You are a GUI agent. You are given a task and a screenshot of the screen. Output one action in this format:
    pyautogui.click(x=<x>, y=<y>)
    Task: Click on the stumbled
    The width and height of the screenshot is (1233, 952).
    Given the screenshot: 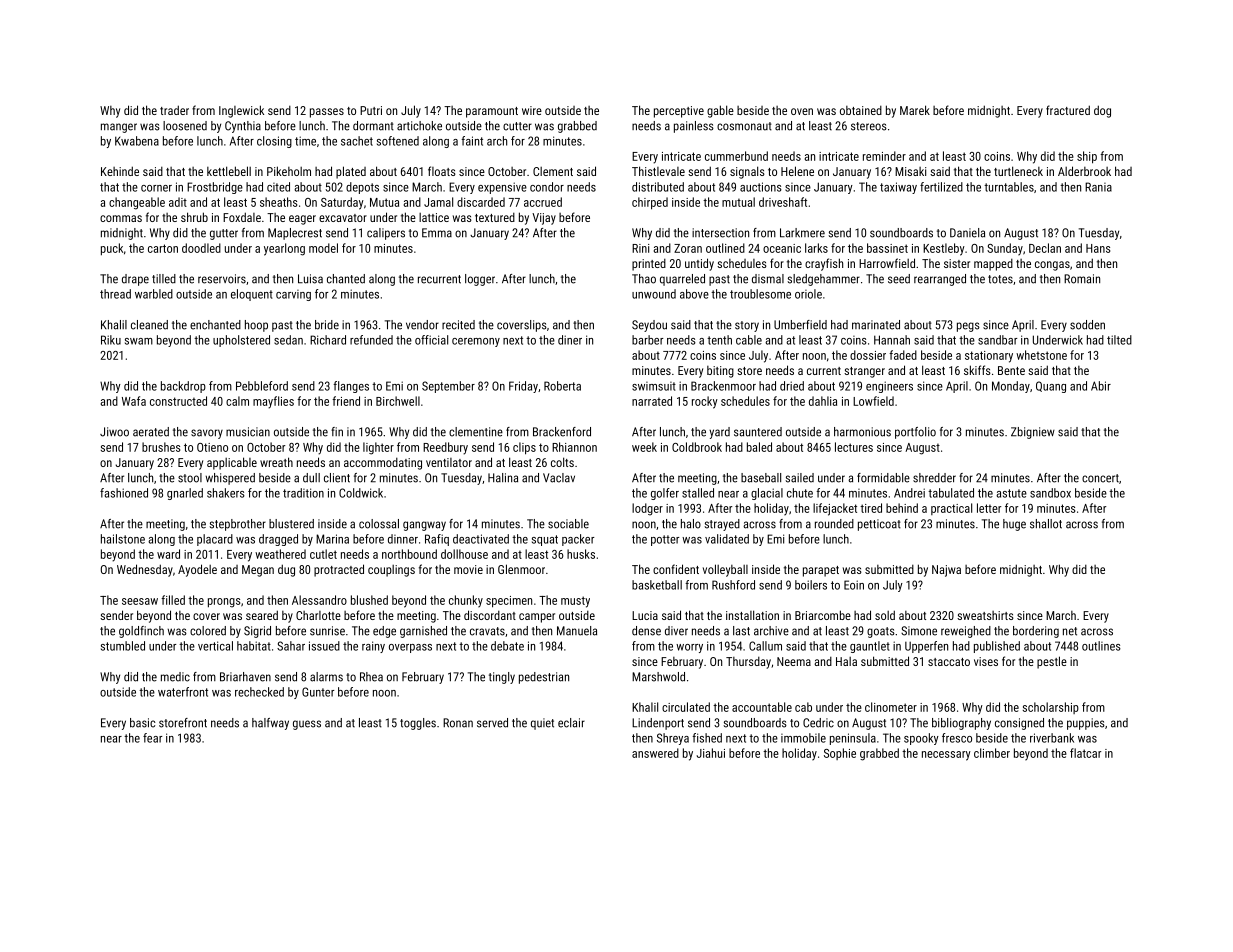 What is the action you would take?
    pyautogui.click(x=123, y=646)
